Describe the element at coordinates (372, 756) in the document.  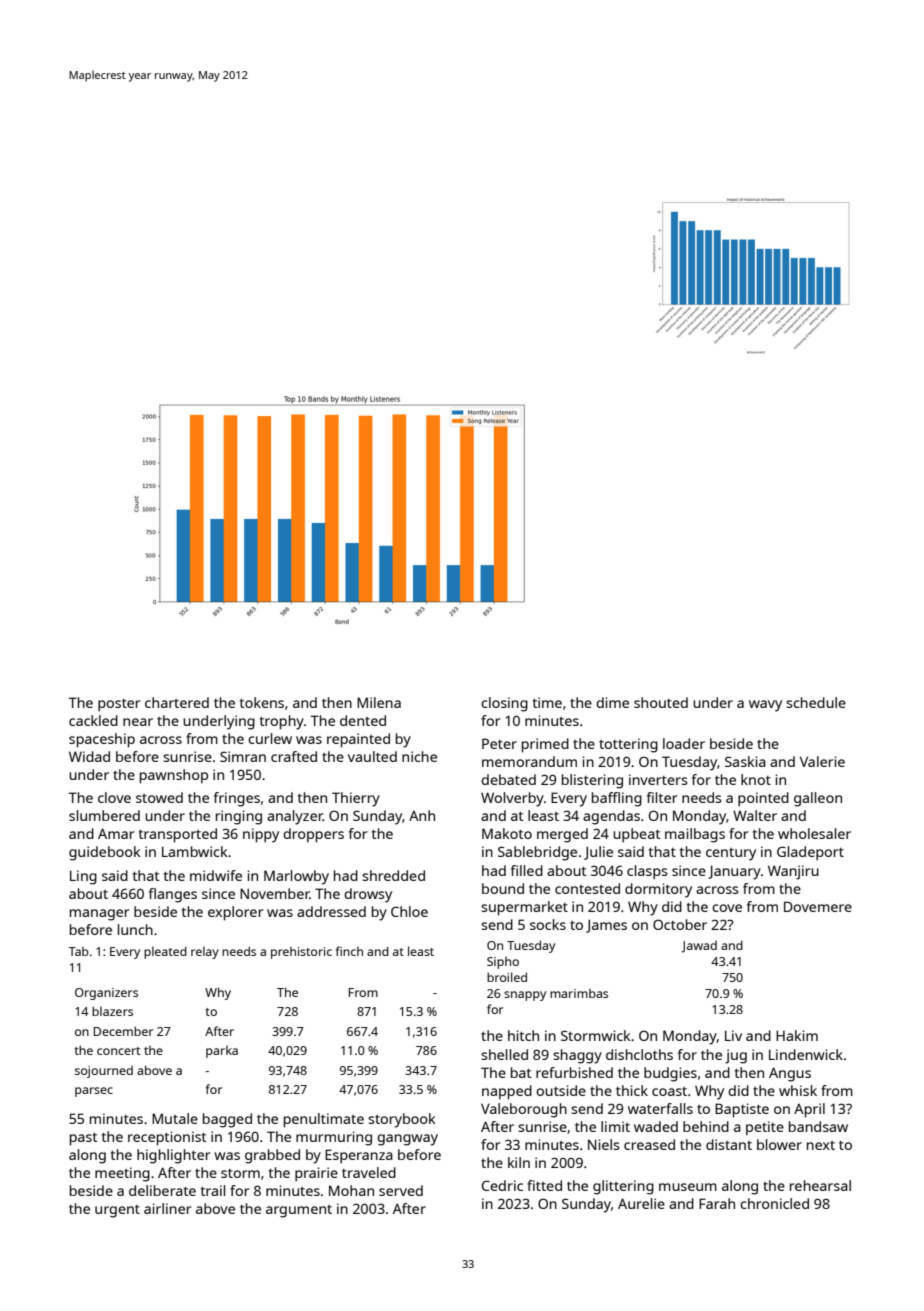
I see `vaulted` at that location.
